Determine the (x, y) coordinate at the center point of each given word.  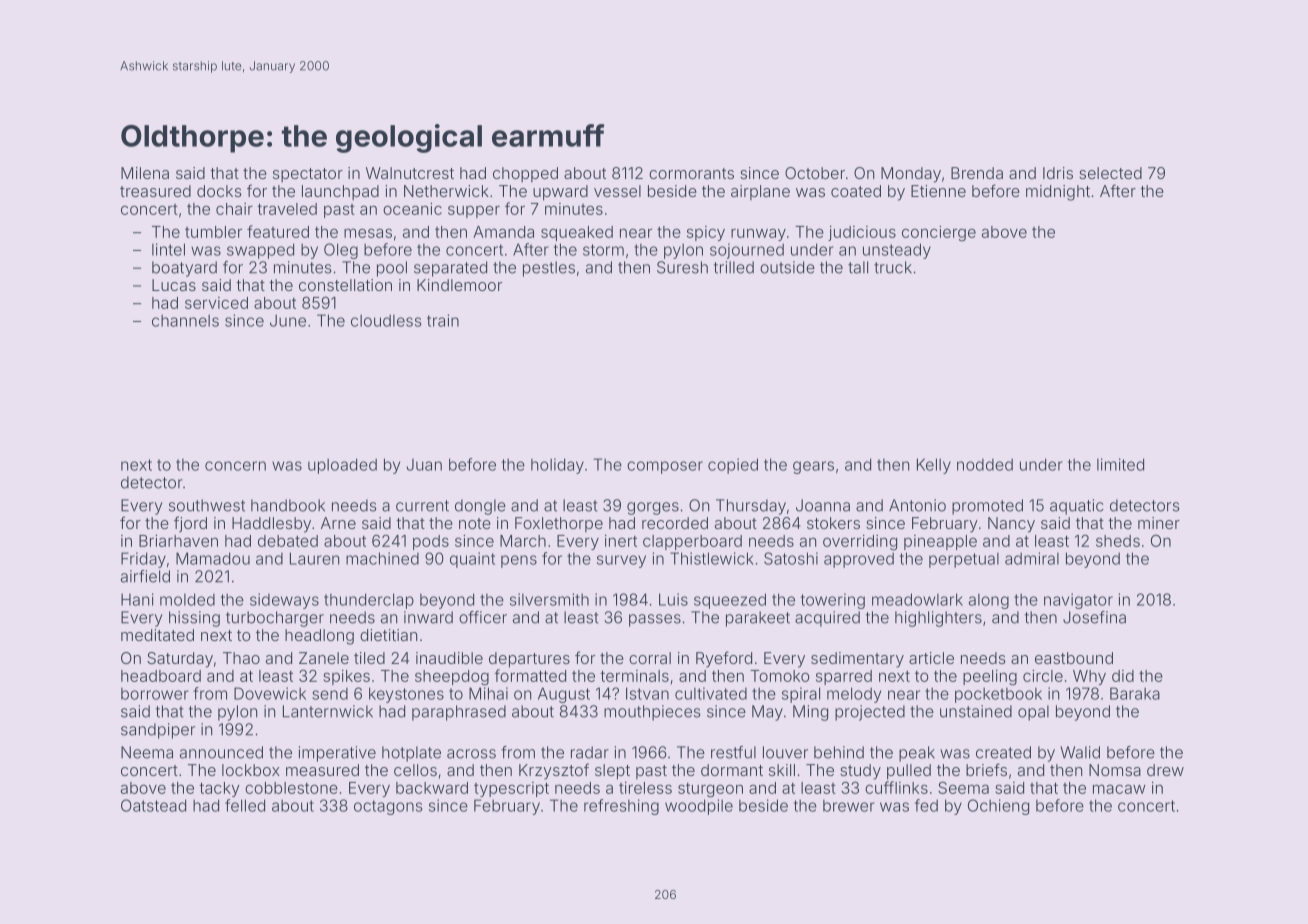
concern (235, 466)
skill (782, 770)
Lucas (174, 285)
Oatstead (153, 805)
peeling (990, 677)
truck (893, 267)
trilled (734, 267)
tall (858, 267)
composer (665, 467)
